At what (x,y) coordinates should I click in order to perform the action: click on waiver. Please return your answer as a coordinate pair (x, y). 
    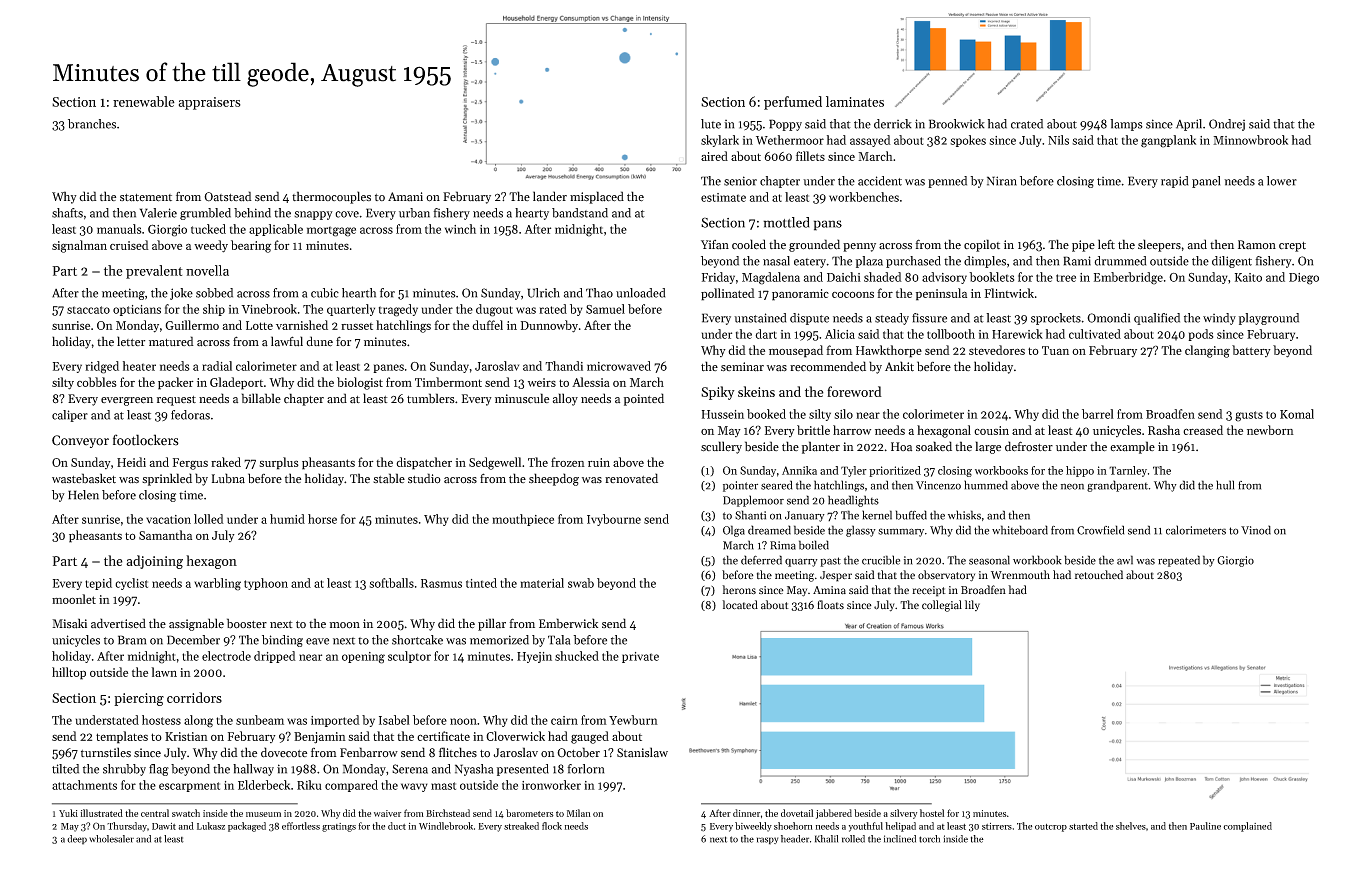
    Looking at the image, I should click on (387, 813).
